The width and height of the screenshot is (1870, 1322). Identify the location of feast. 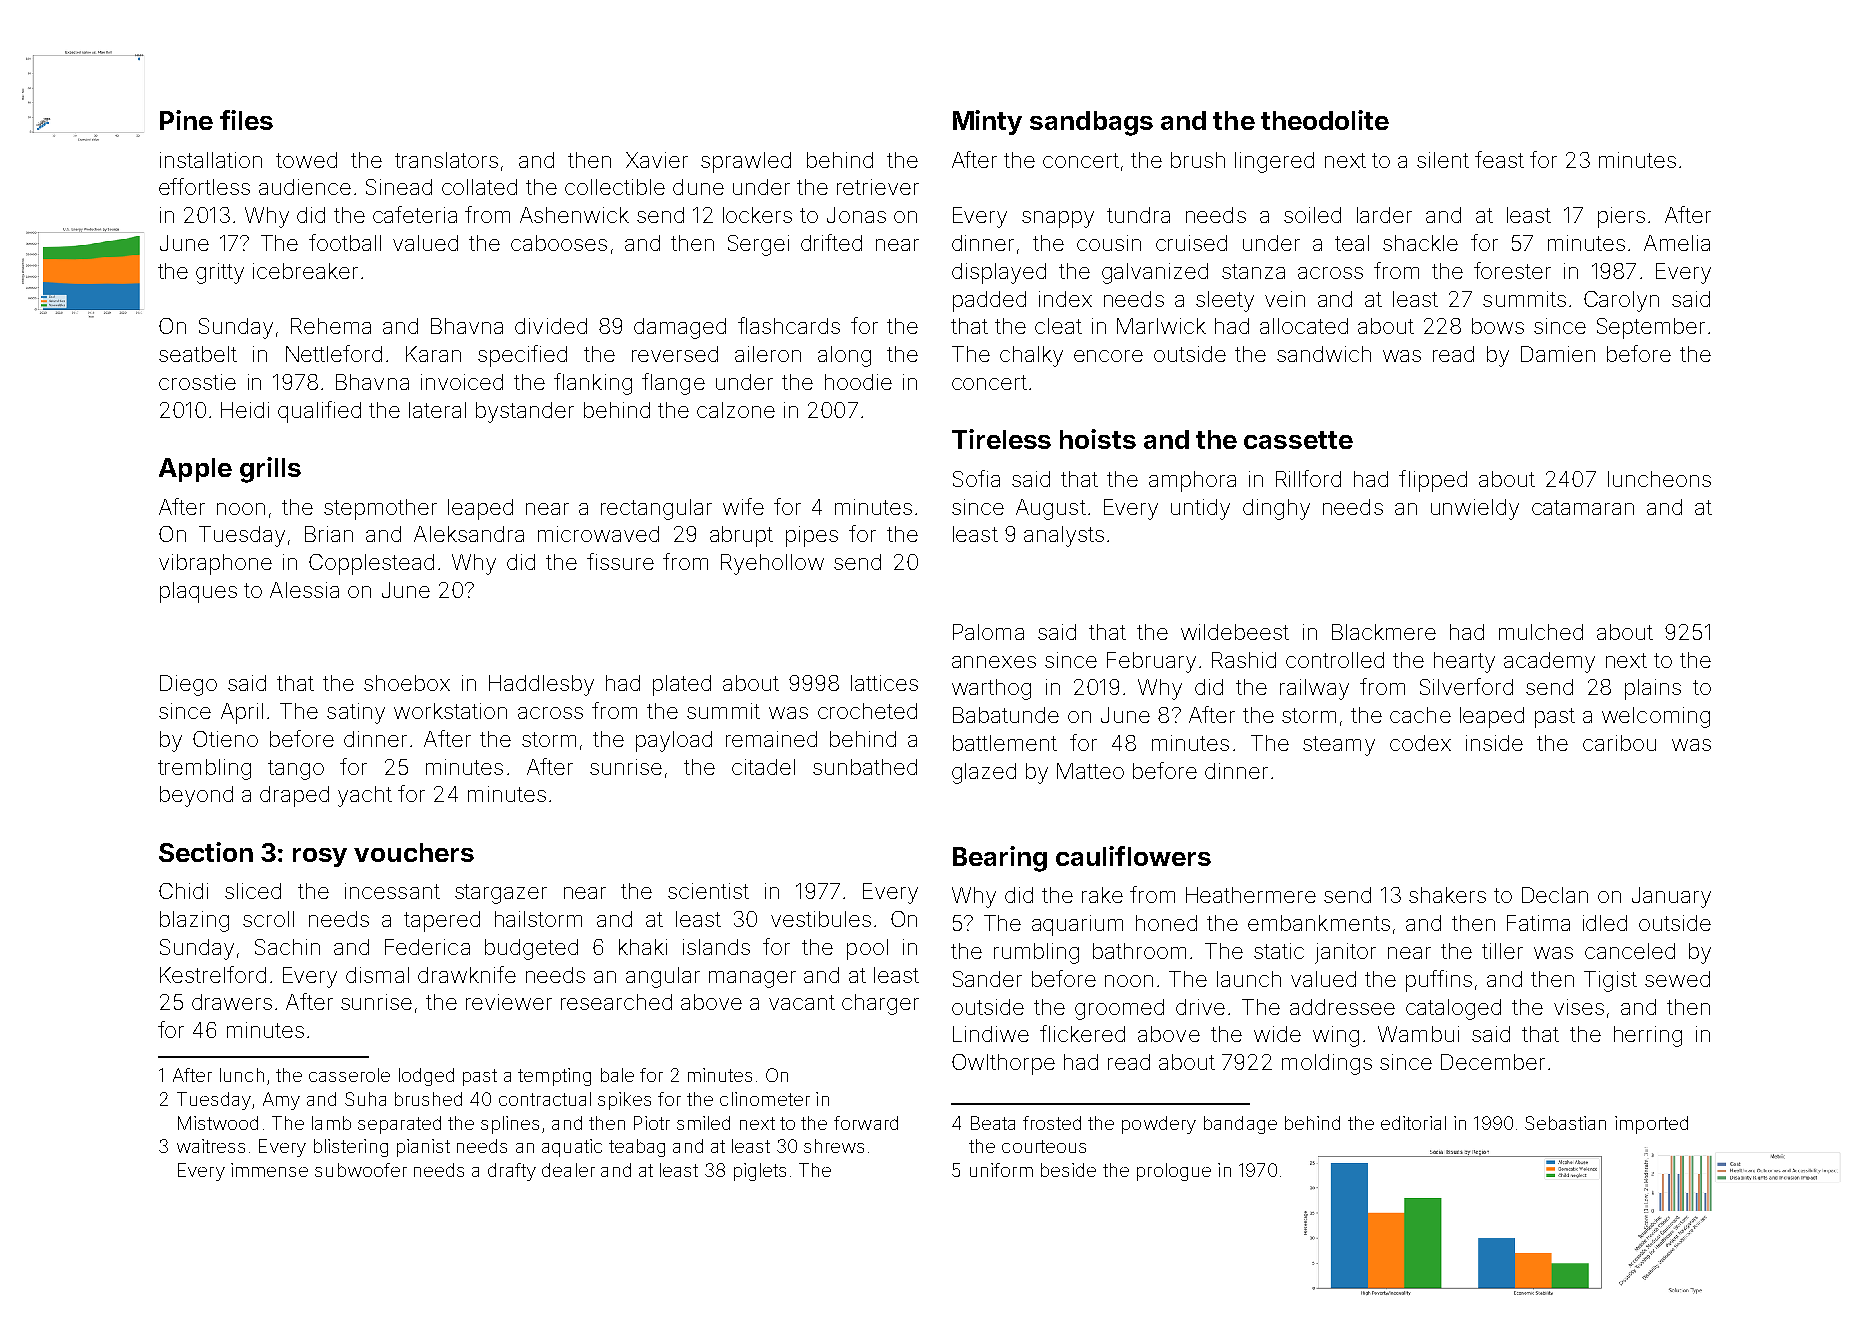
(1499, 159).
